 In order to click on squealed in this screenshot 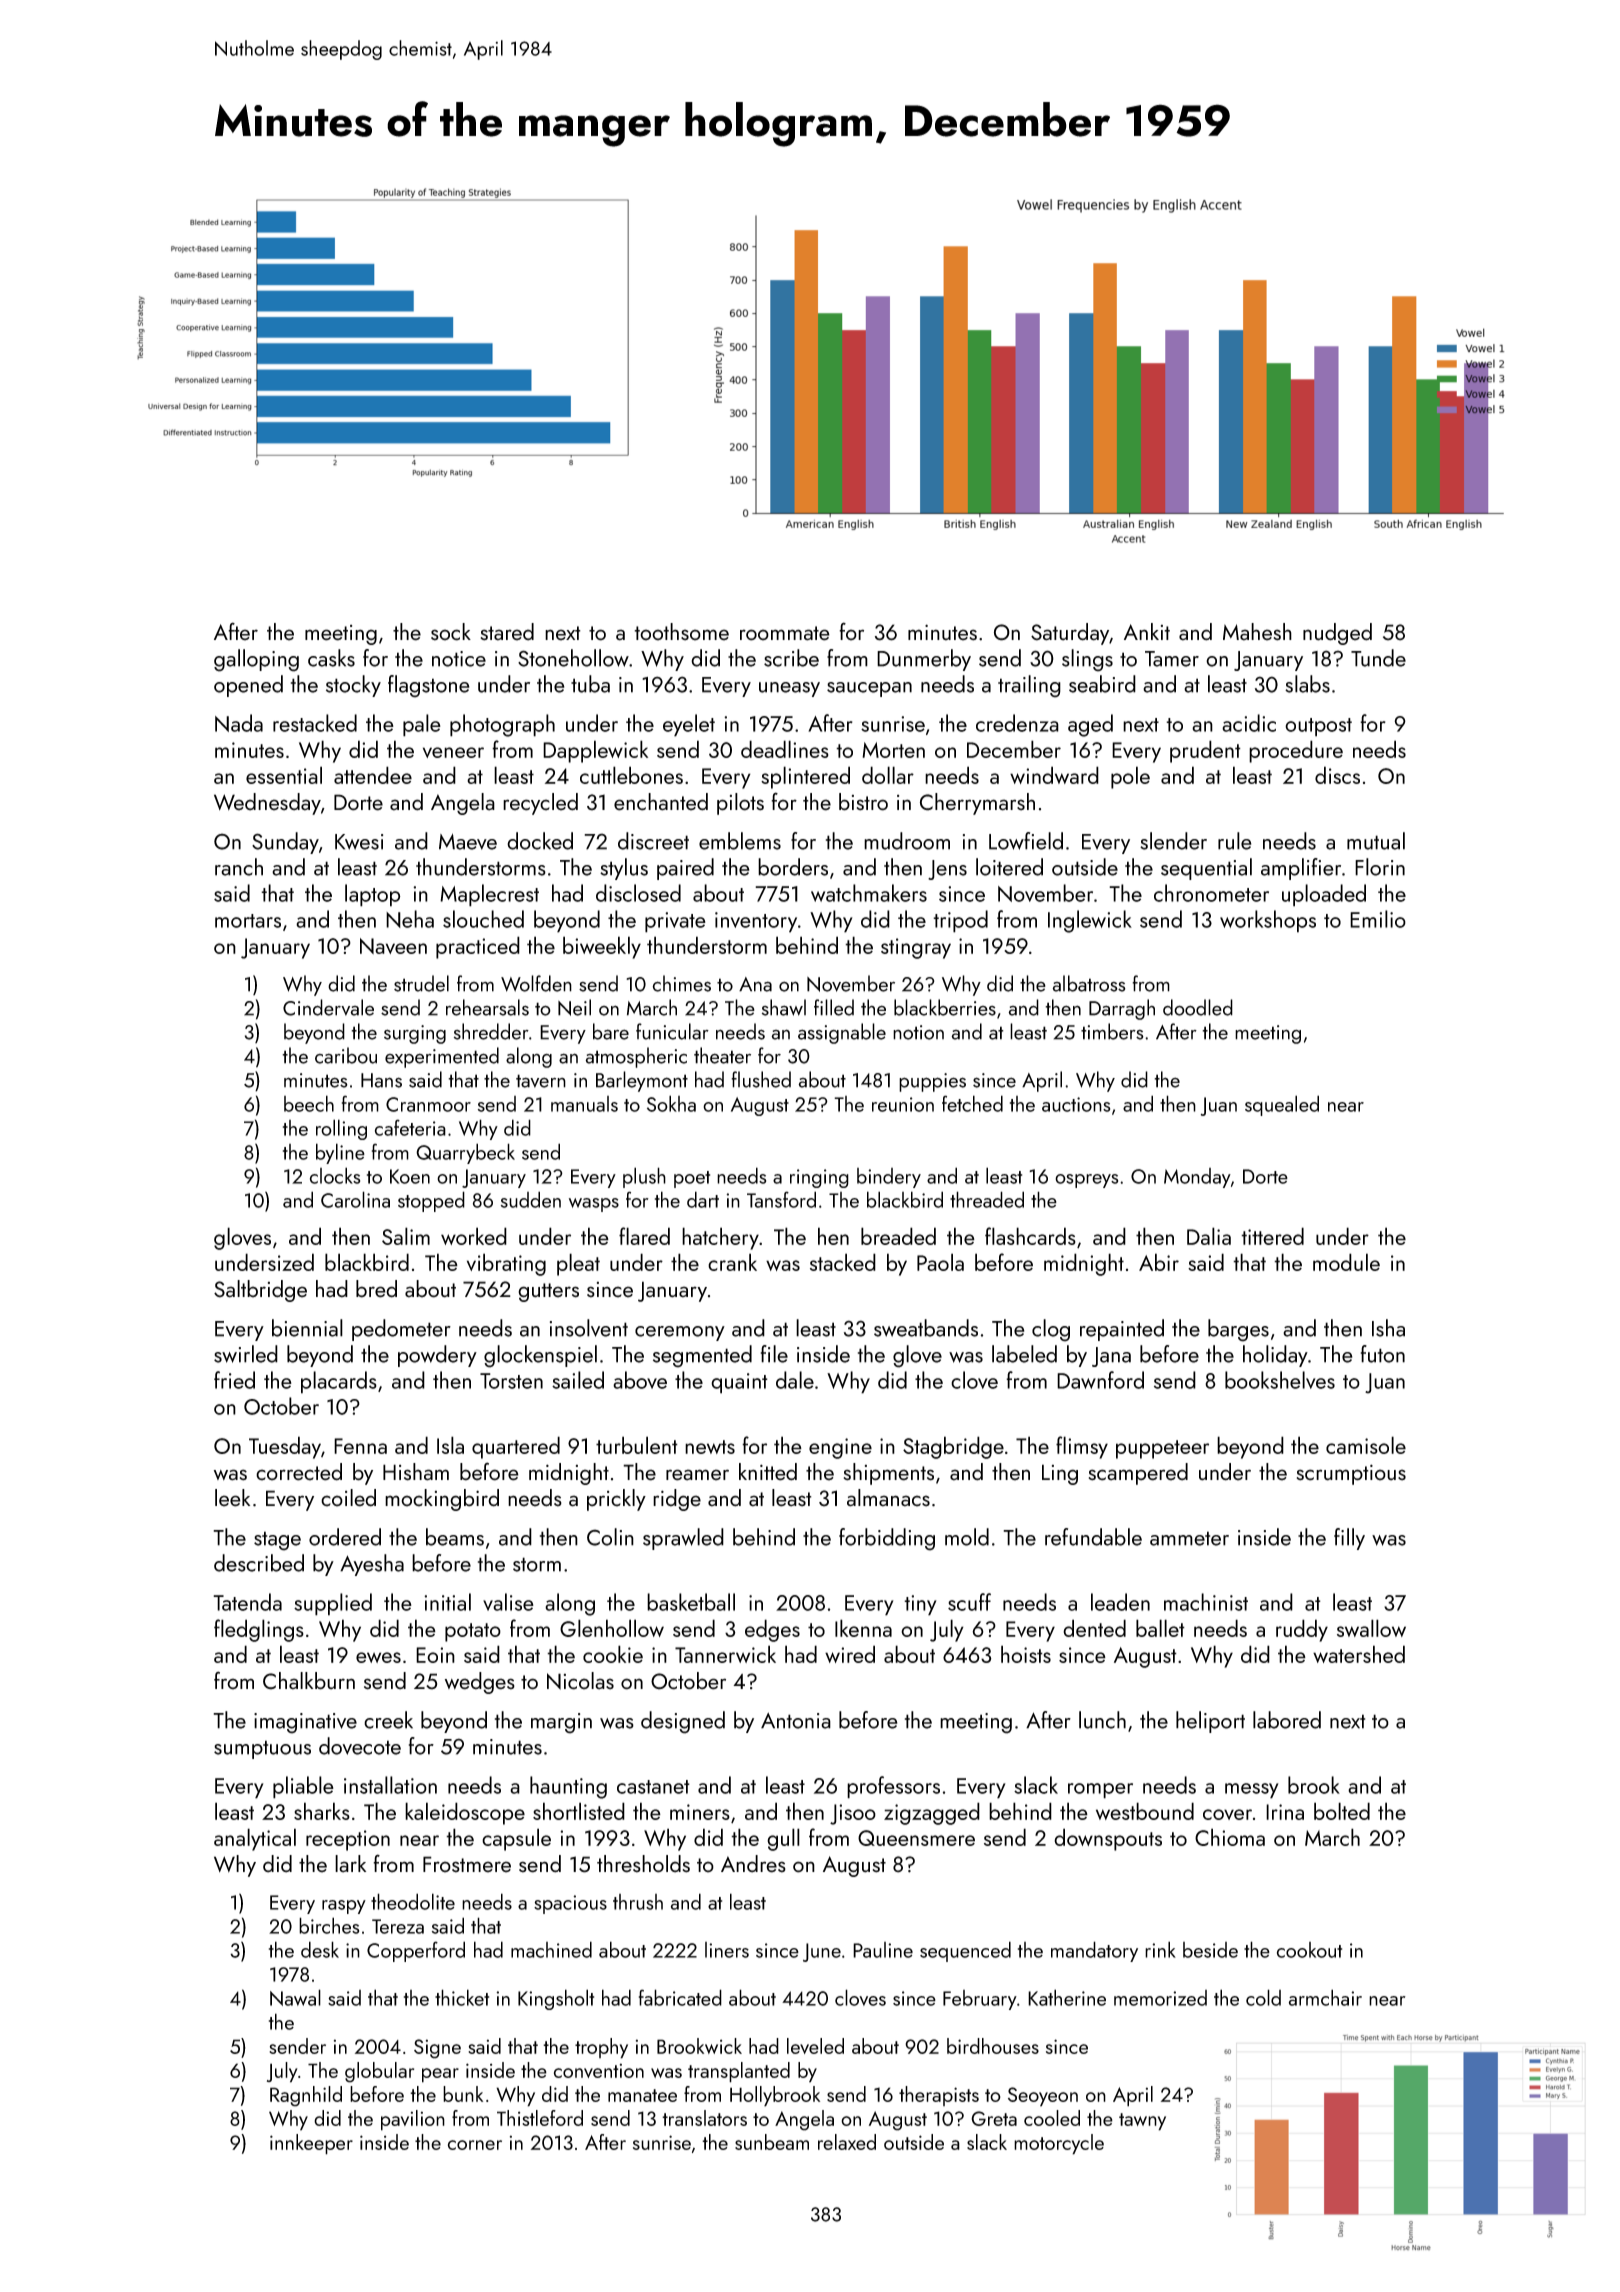, I will do `click(1282, 1105)`.
